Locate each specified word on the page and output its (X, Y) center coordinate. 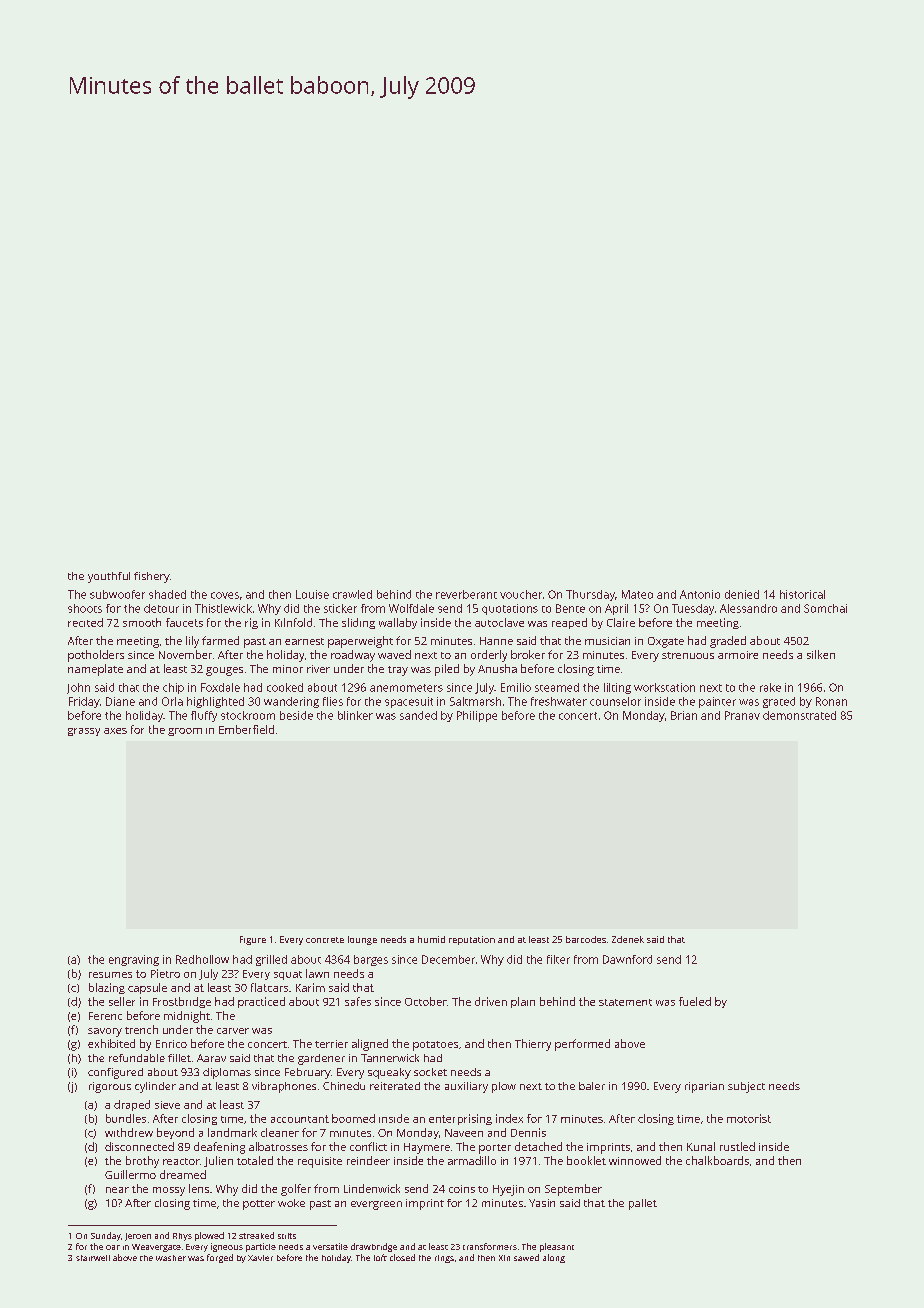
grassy (84, 732)
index (509, 1118)
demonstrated (799, 715)
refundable (137, 1058)
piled (447, 670)
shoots (85, 608)
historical (802, 594)
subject (746, 1087)
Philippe (477, 716)
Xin (504, 1258)
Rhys (182, 1237)
